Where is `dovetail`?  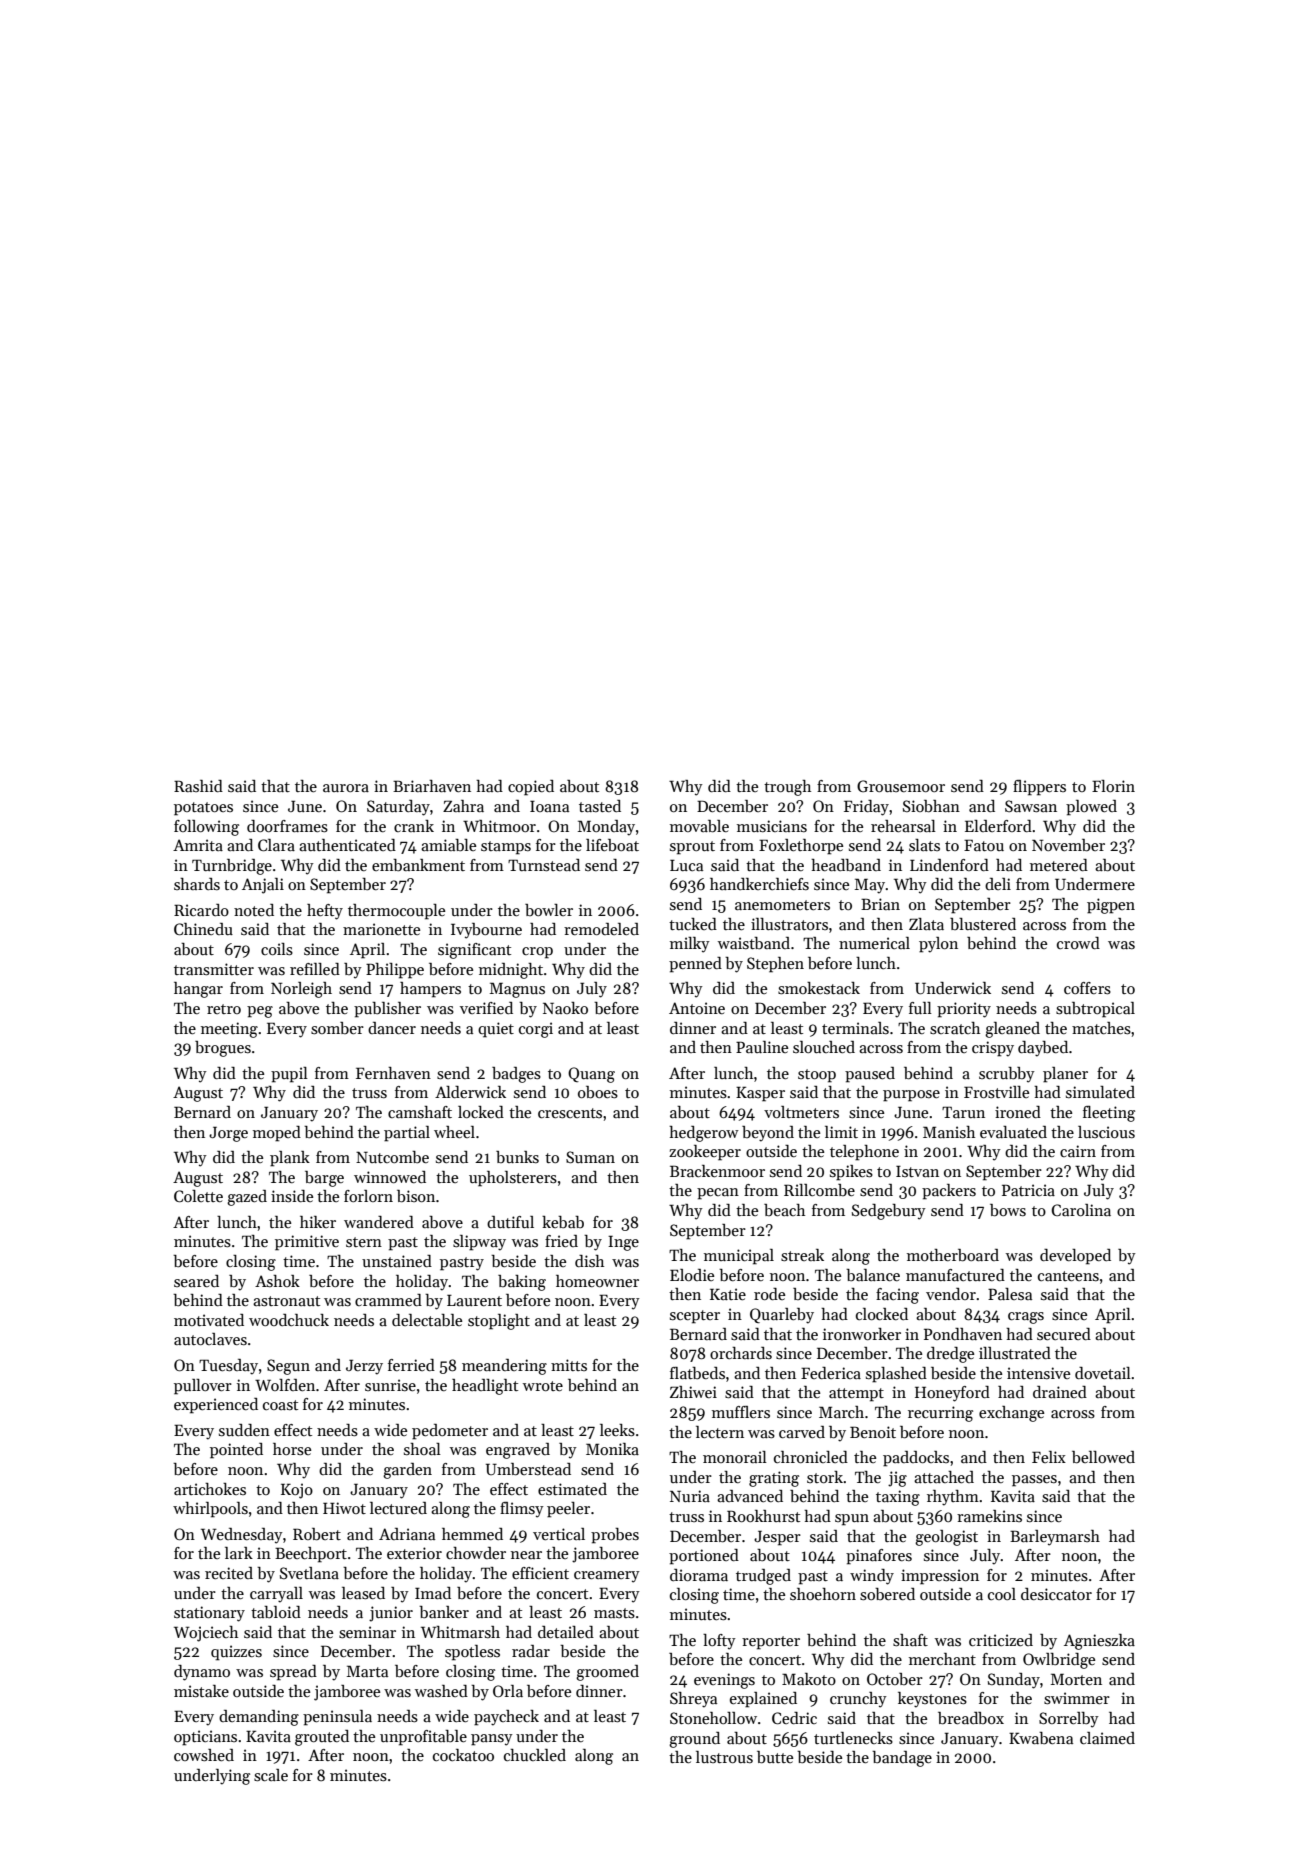
dovetail is located at coordinates (1103, 1373).
